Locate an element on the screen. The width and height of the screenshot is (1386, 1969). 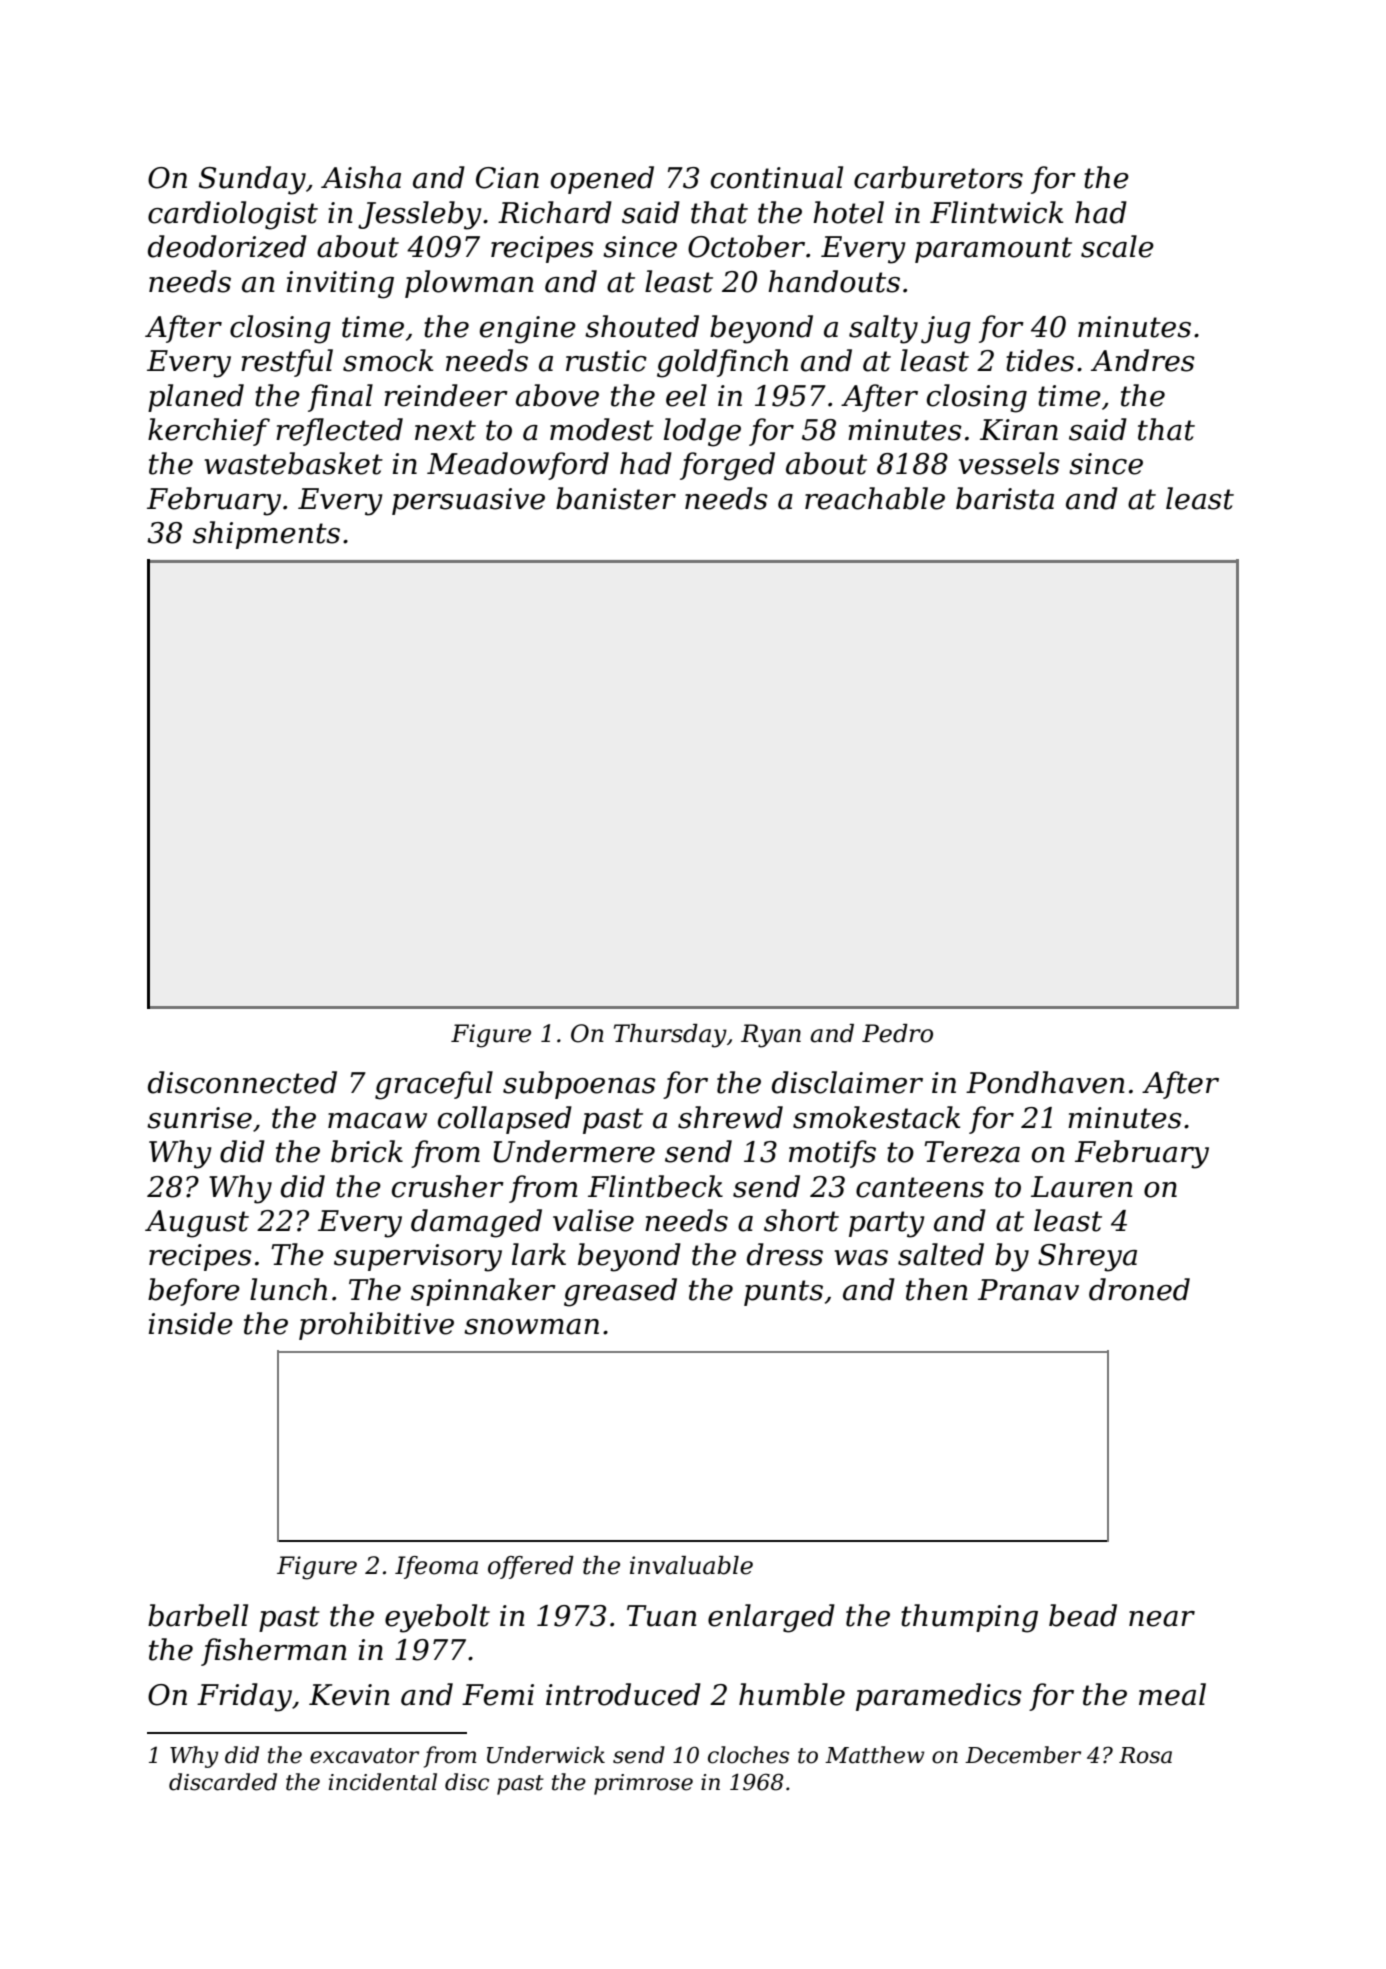
wastebasket is located at coordinates (293, 463).
